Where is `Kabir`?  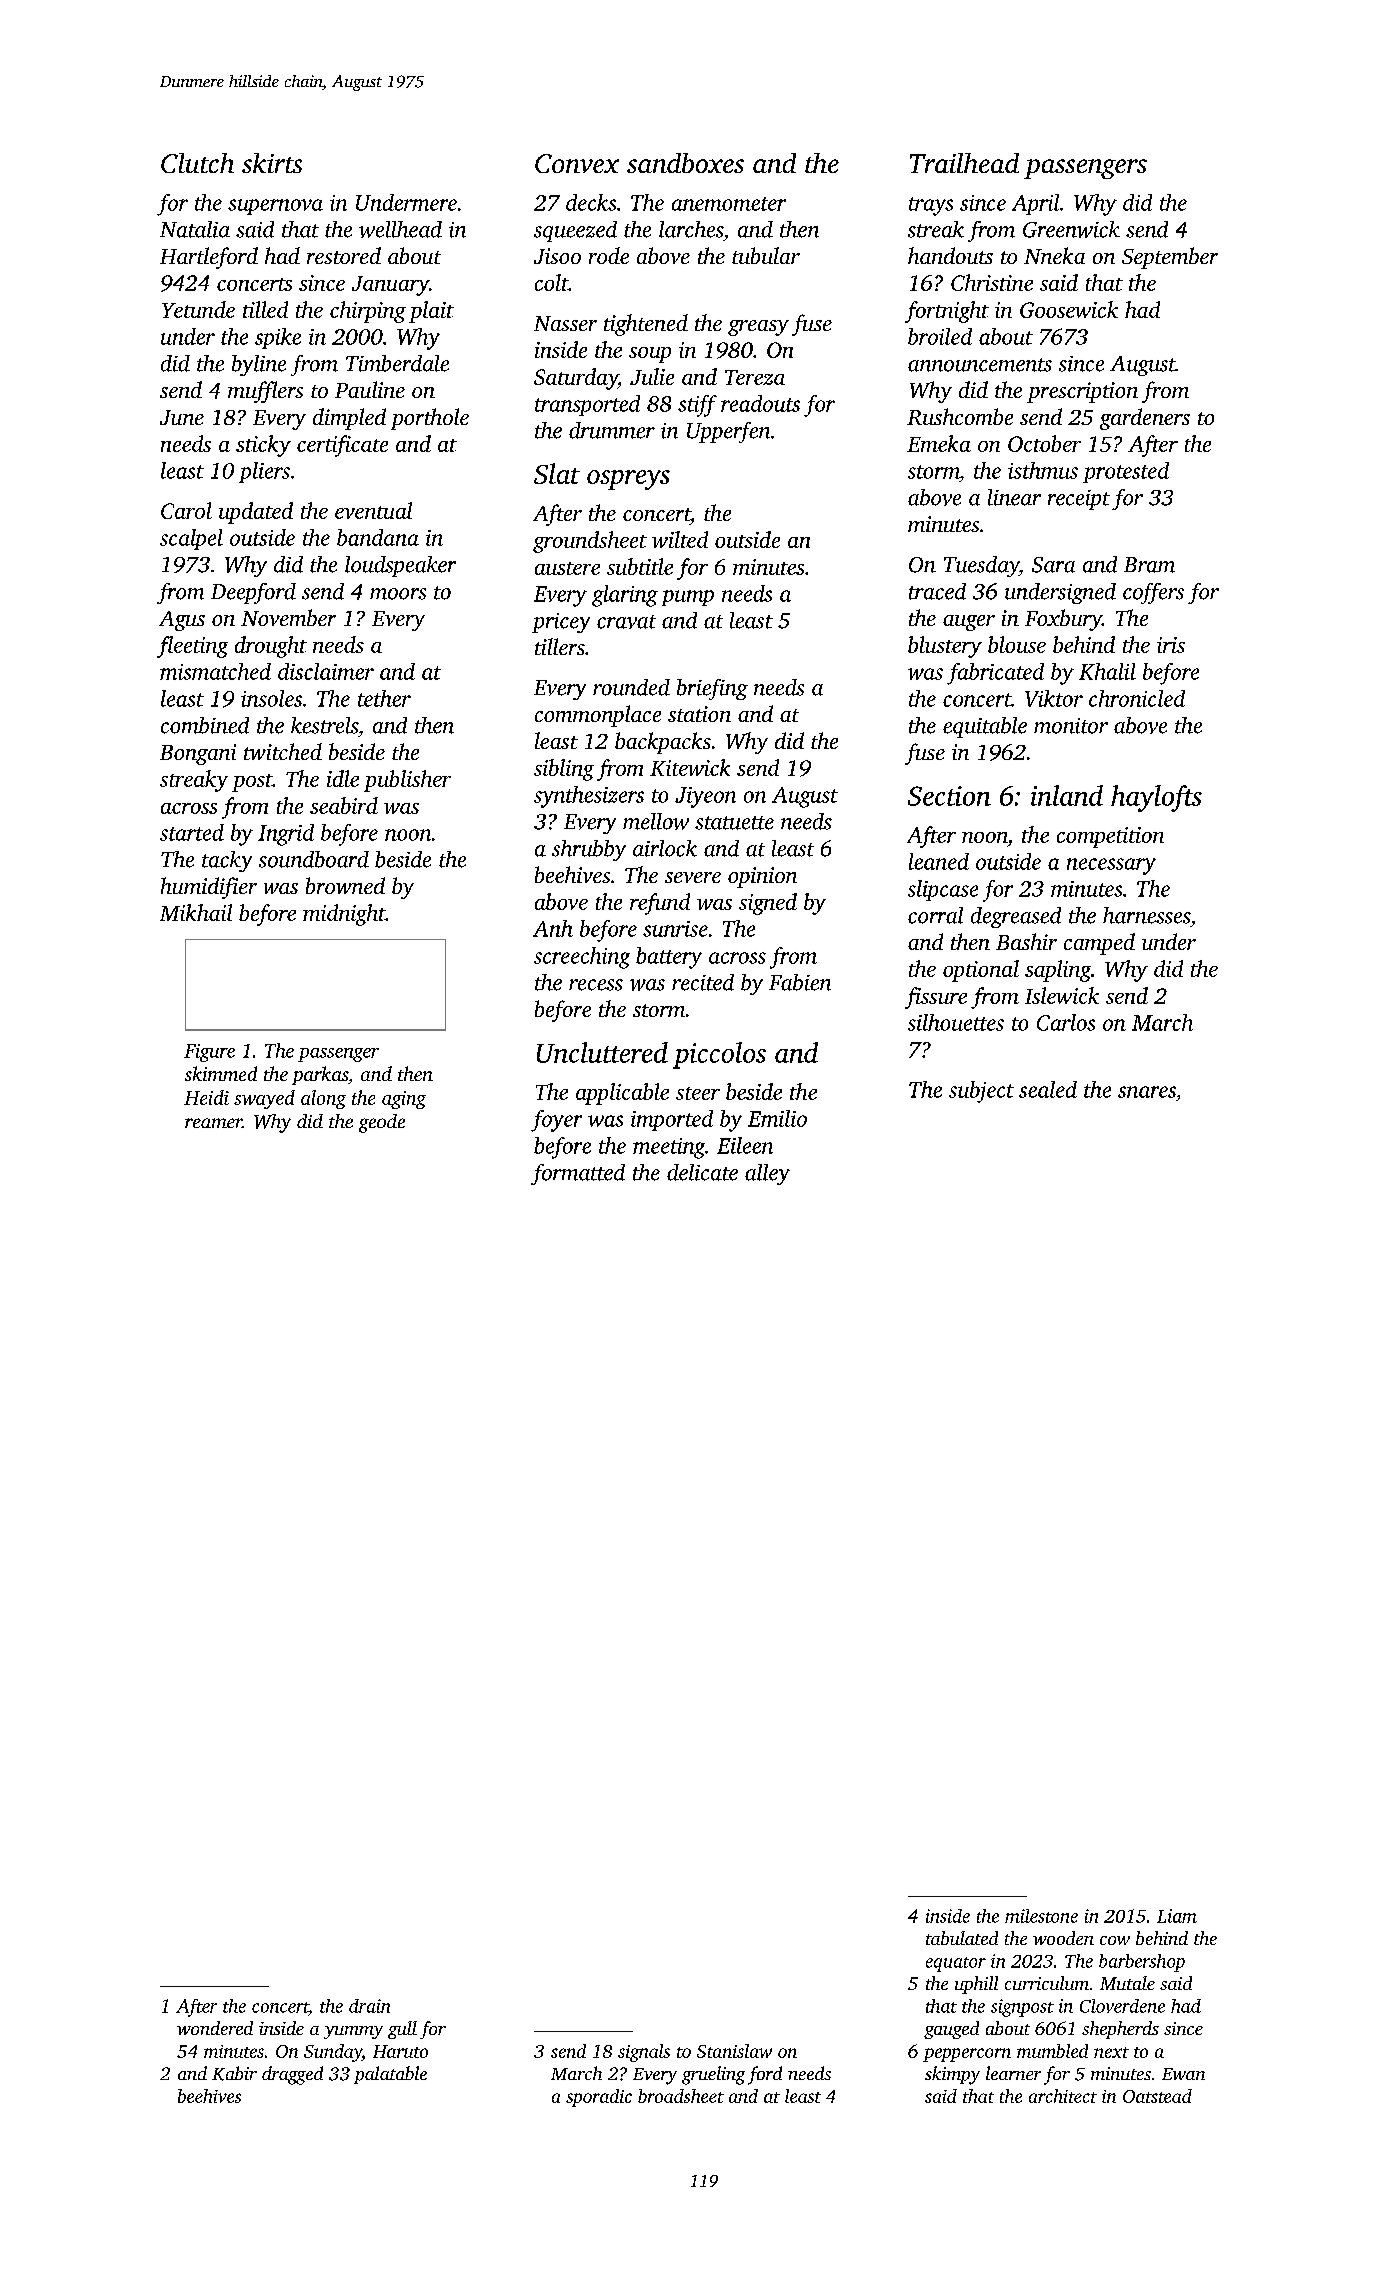
Kabir is located at coordinates (234, 2073).
